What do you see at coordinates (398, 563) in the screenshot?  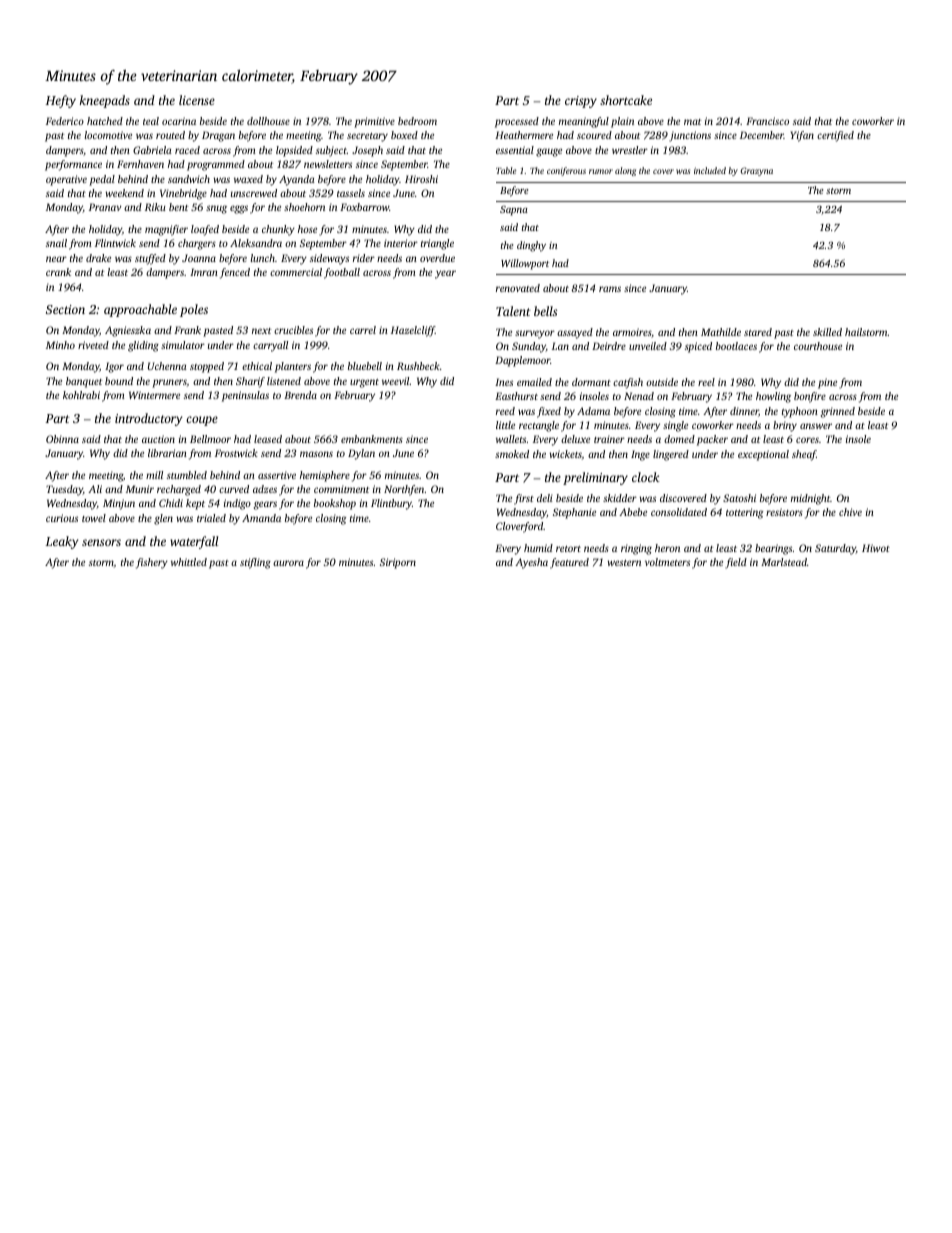 I see `Siriporn` at bounding box center [398, 563].
